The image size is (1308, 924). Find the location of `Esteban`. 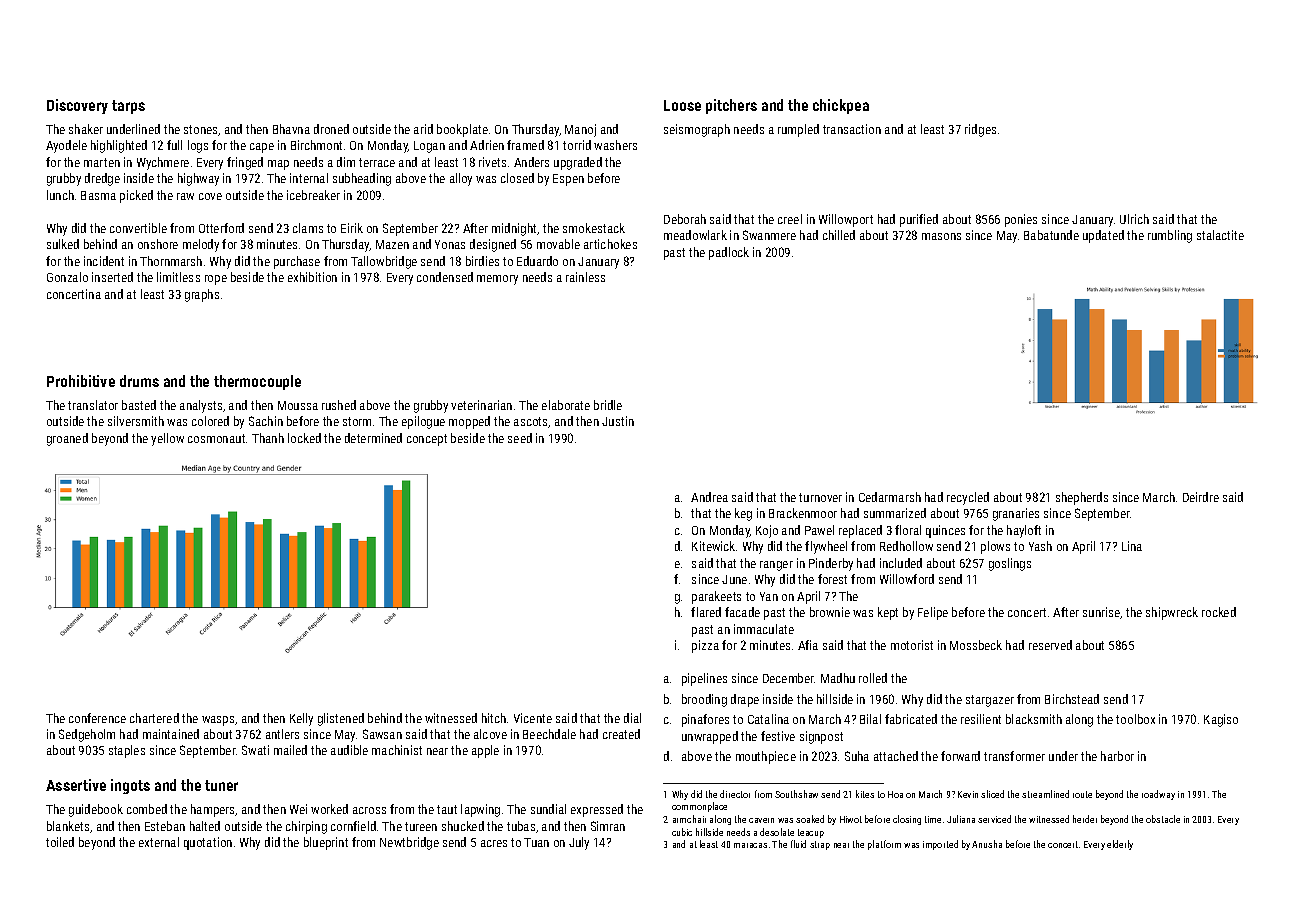

Esteban is located at coordinates (165, 826).
